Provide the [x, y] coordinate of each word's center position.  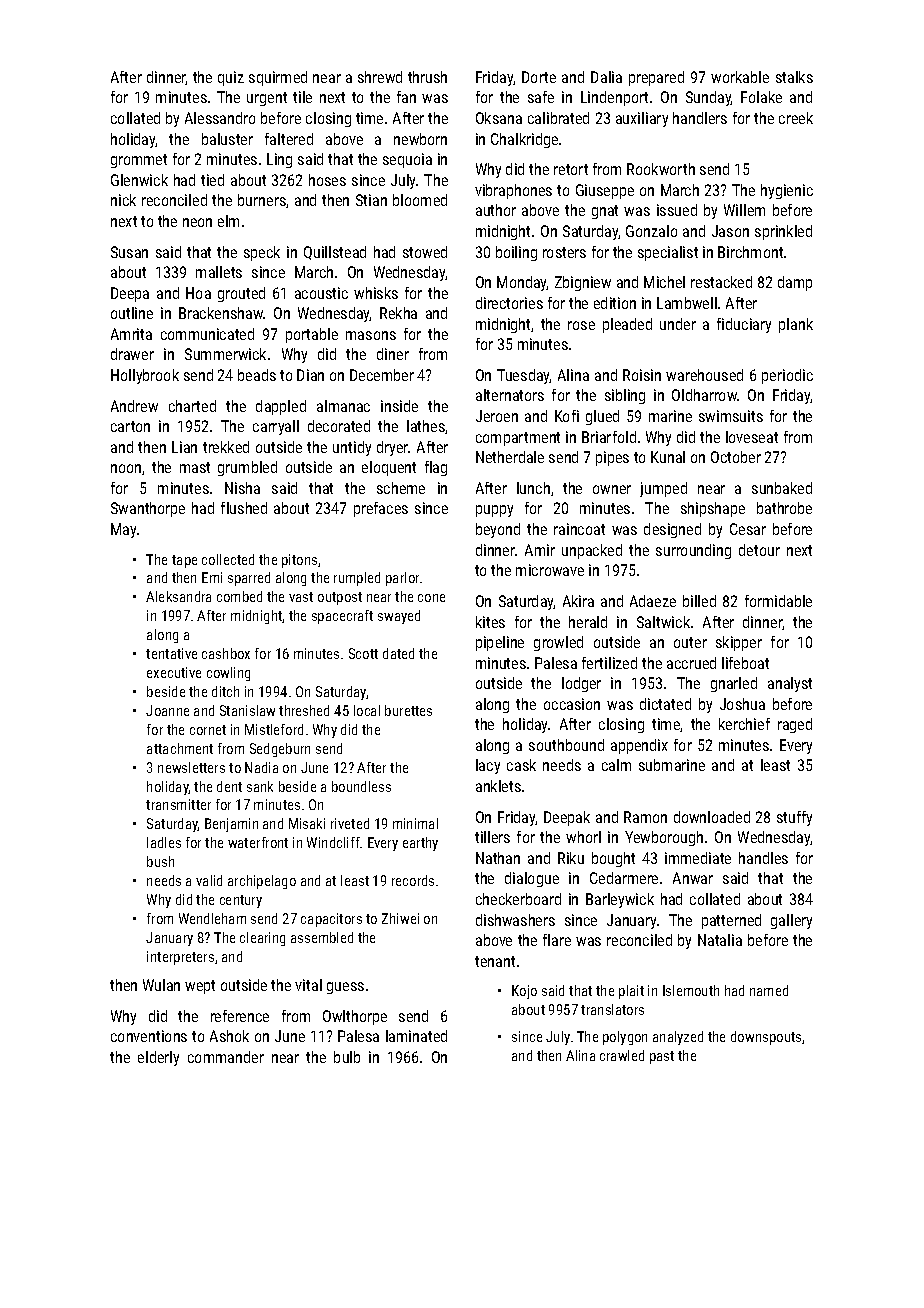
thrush [427, 77]
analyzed [678, 1038]
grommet [139, 161]
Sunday [708, 98]
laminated [416, 1036]
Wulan [161, 985]
